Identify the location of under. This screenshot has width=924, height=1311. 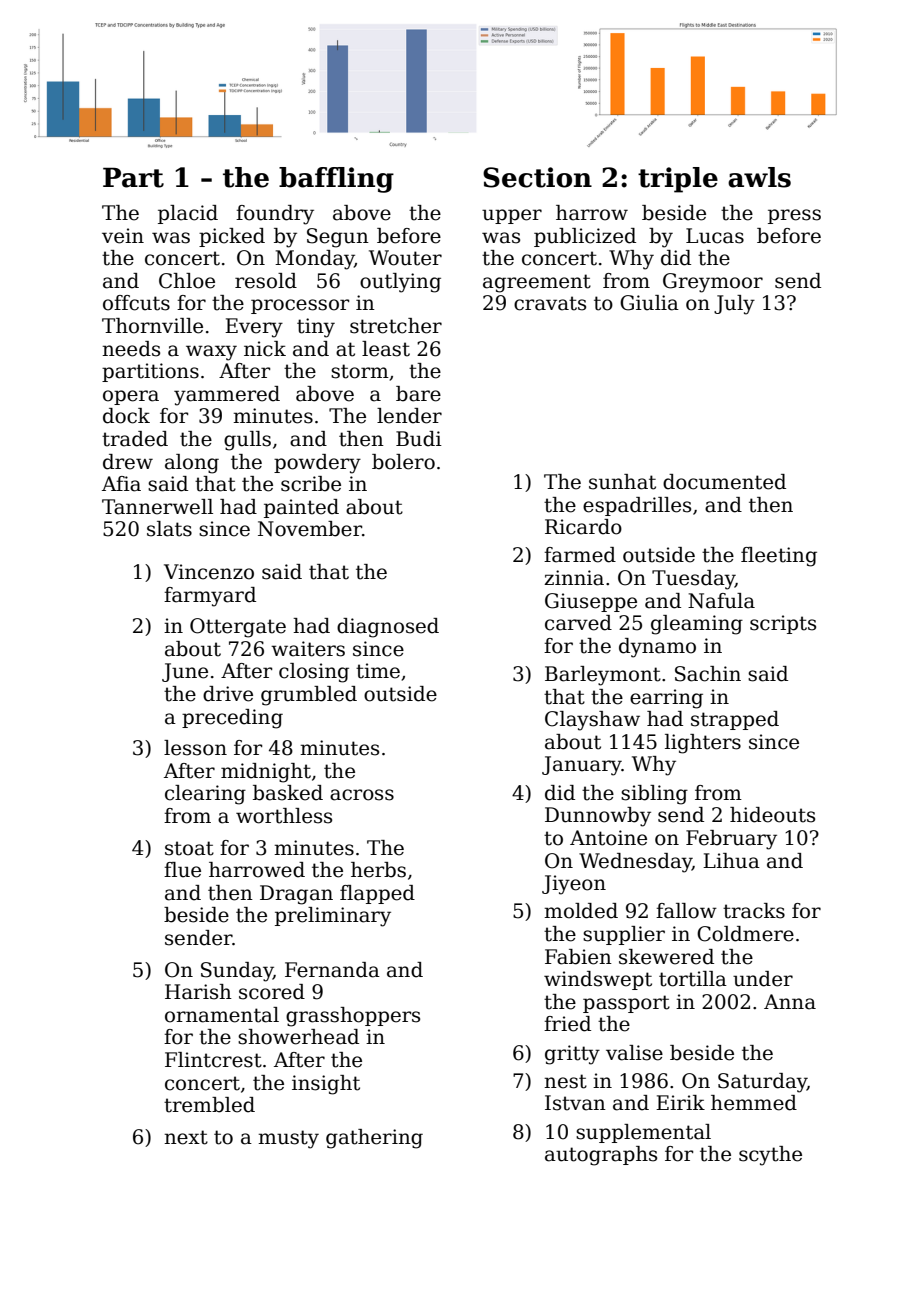
(763, 979).
